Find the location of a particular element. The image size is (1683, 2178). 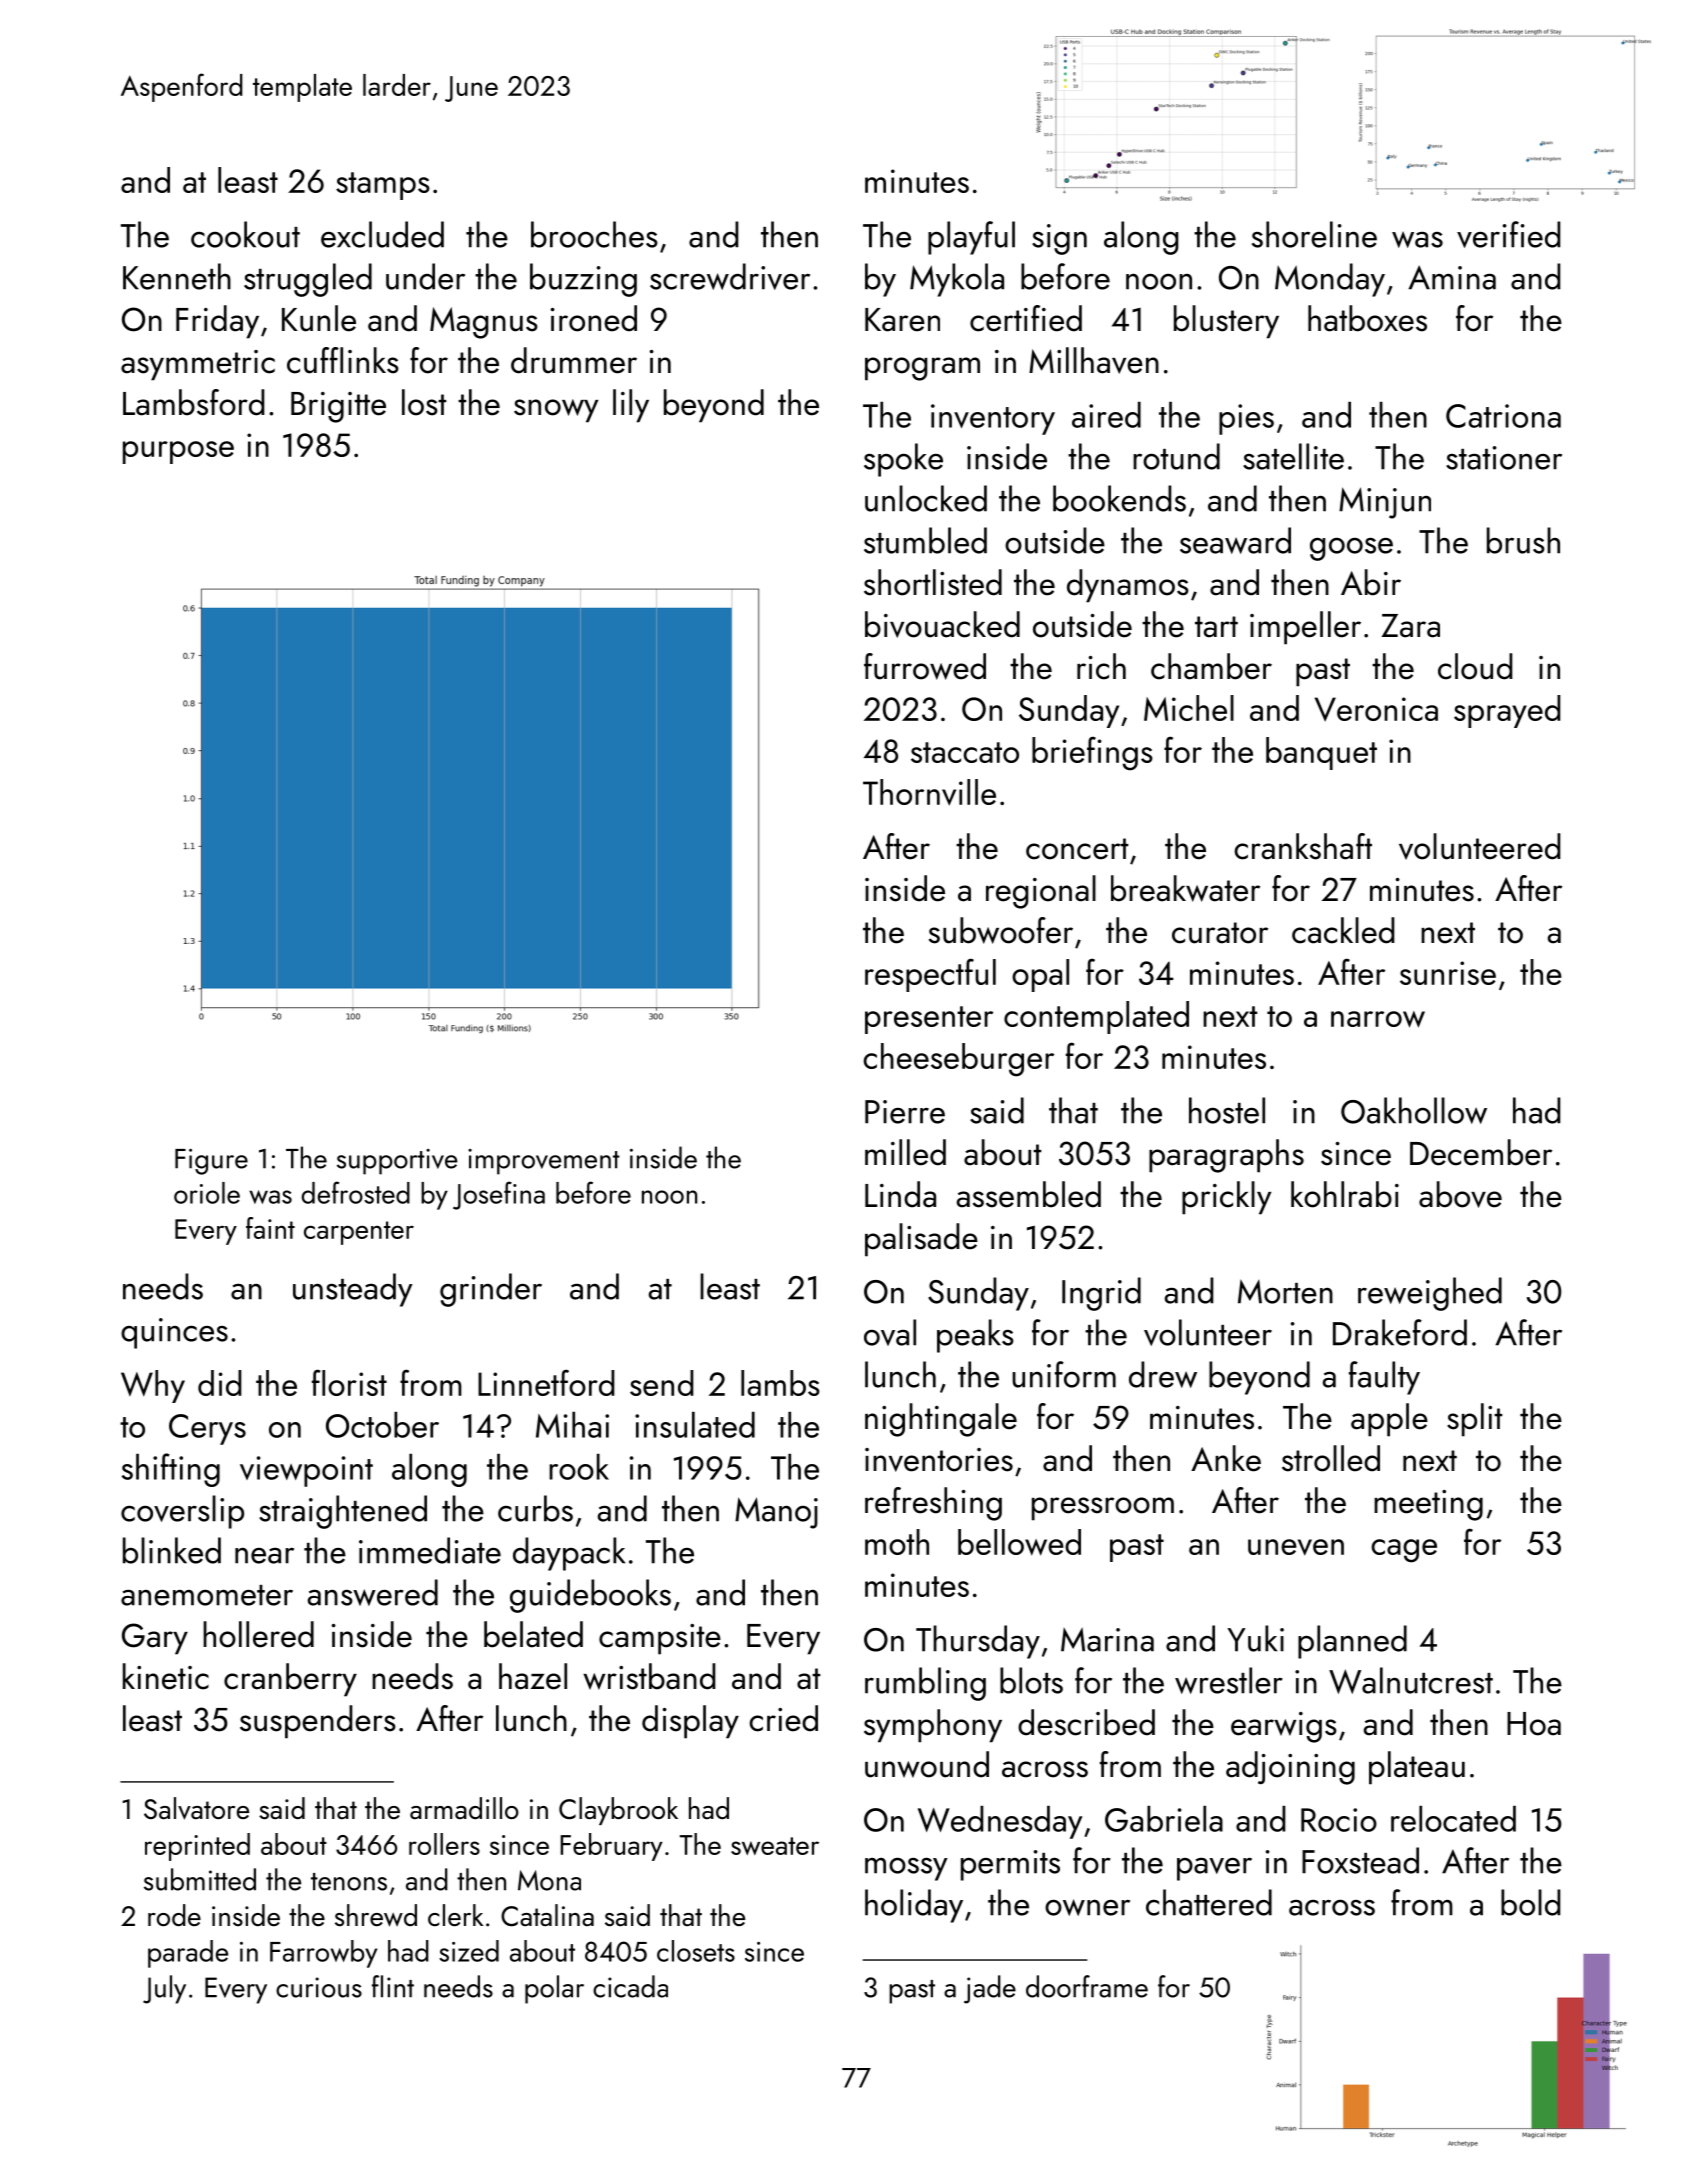

Mona is located at coordinates (549, 1880).
